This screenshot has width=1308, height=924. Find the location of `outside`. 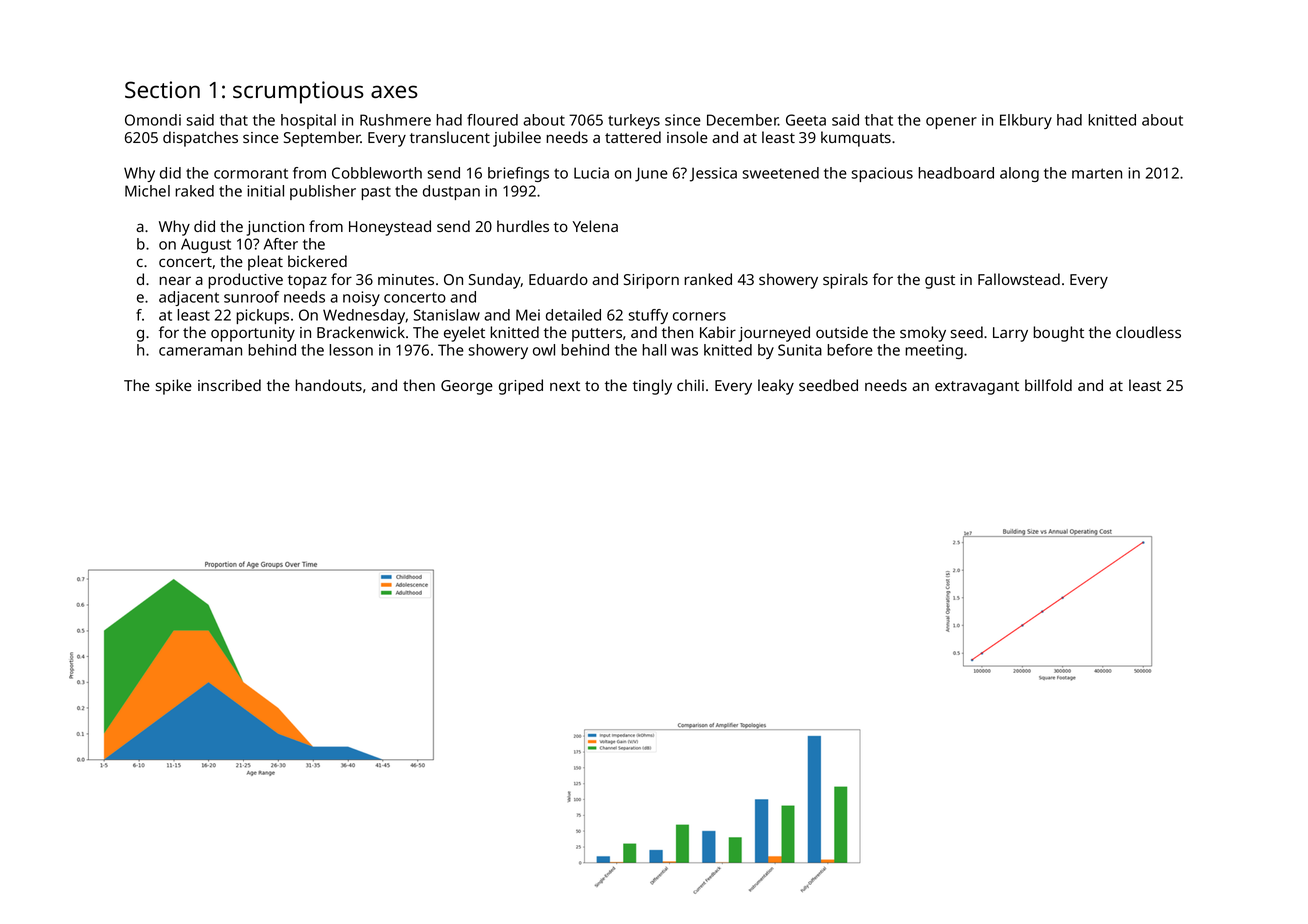

outside is located at coordinates (842, 332).
